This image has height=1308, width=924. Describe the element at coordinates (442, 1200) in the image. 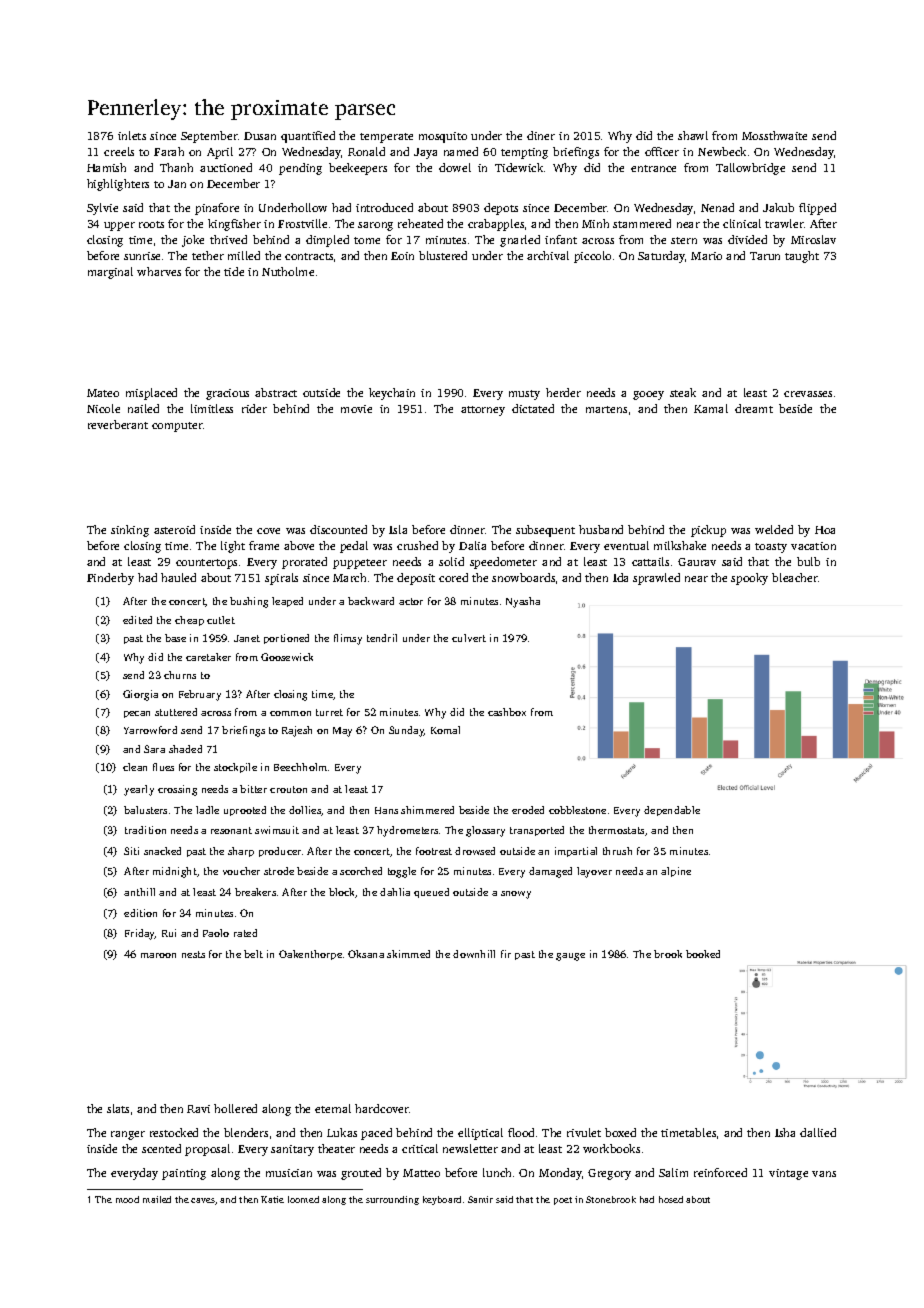

I see `keyboard` at that location.
